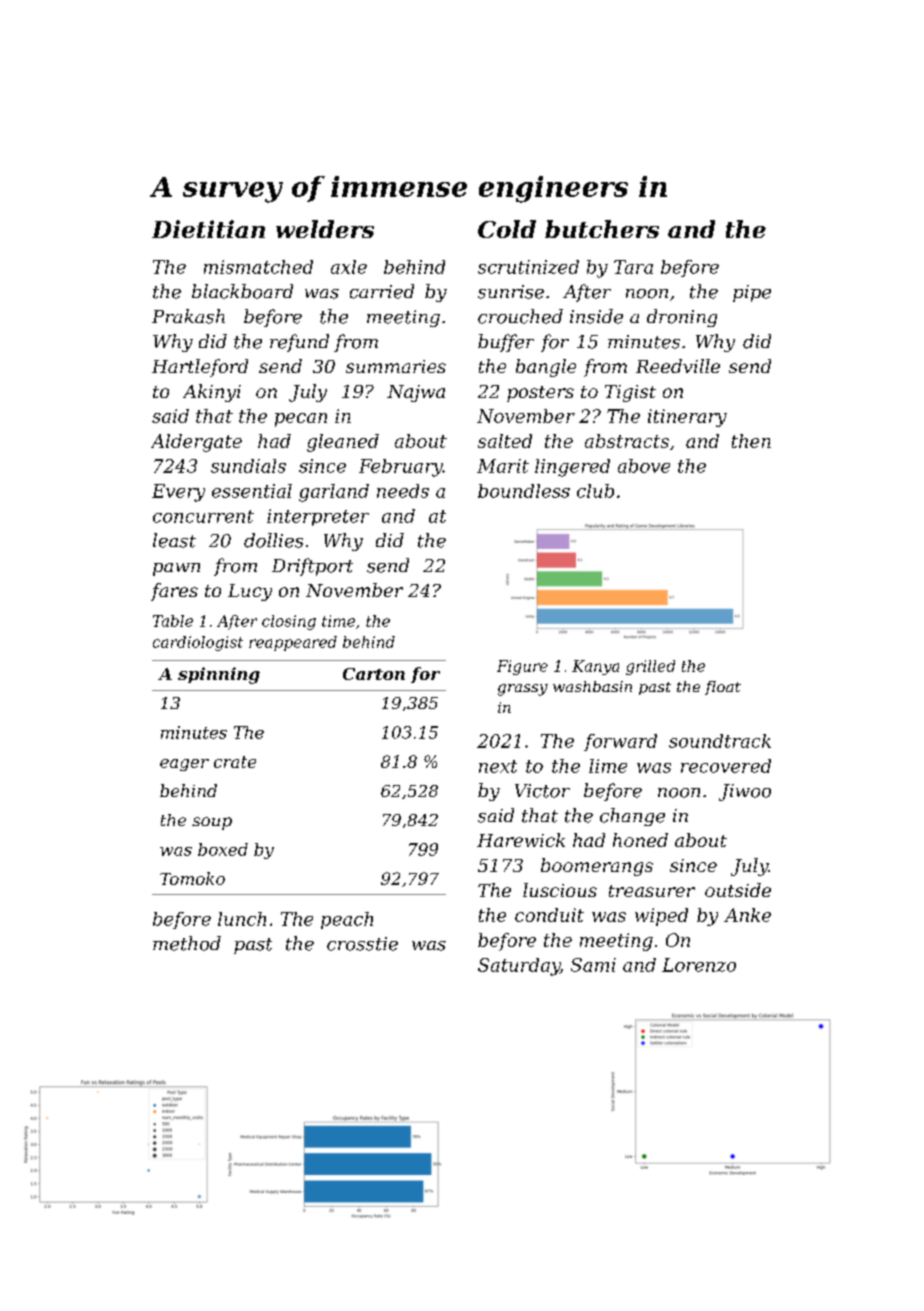  I want to click on boundless, so click(524, 491).
